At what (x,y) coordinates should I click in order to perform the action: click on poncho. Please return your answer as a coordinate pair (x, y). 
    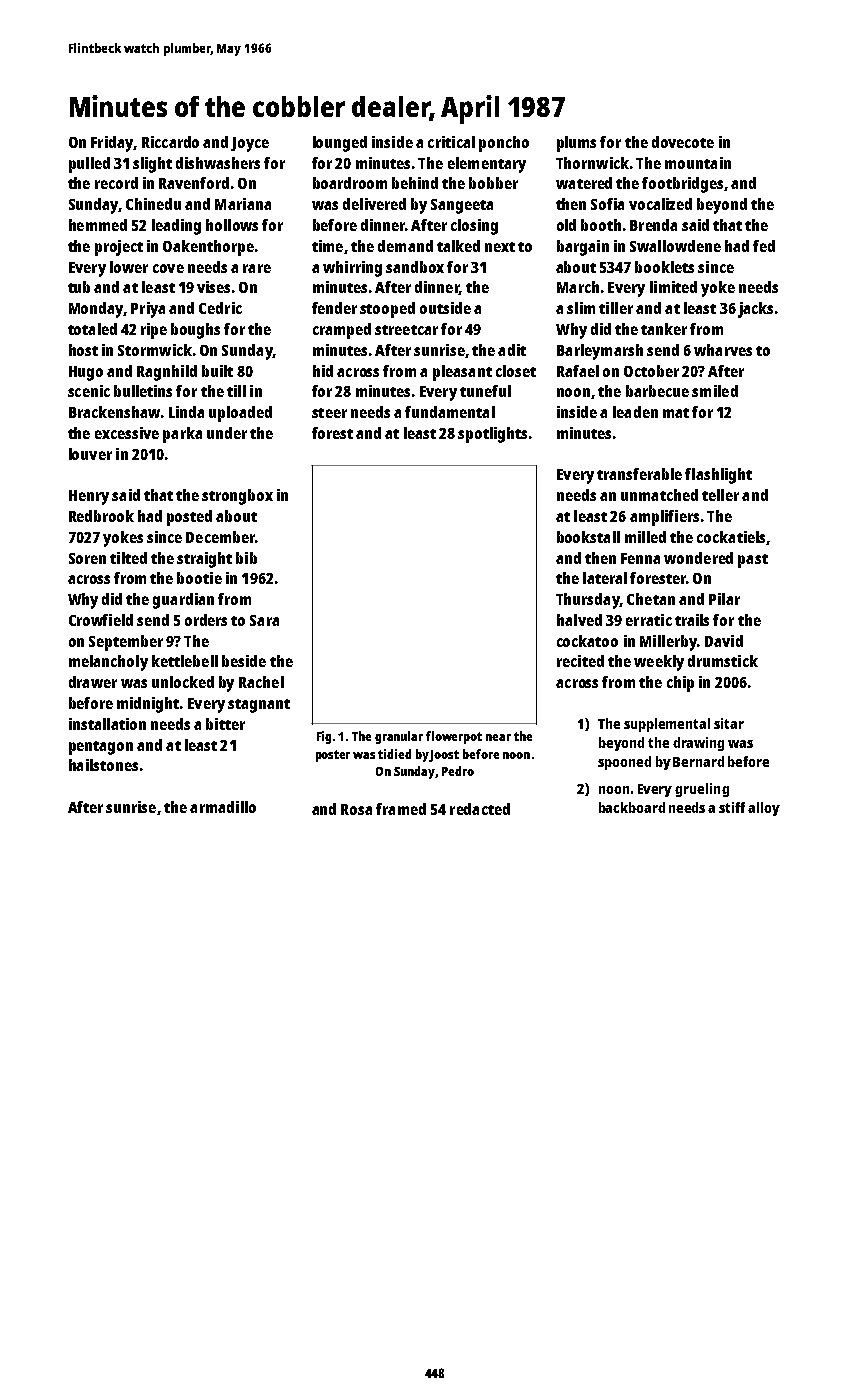
    Looking at the image, I should click on (504, 144).
